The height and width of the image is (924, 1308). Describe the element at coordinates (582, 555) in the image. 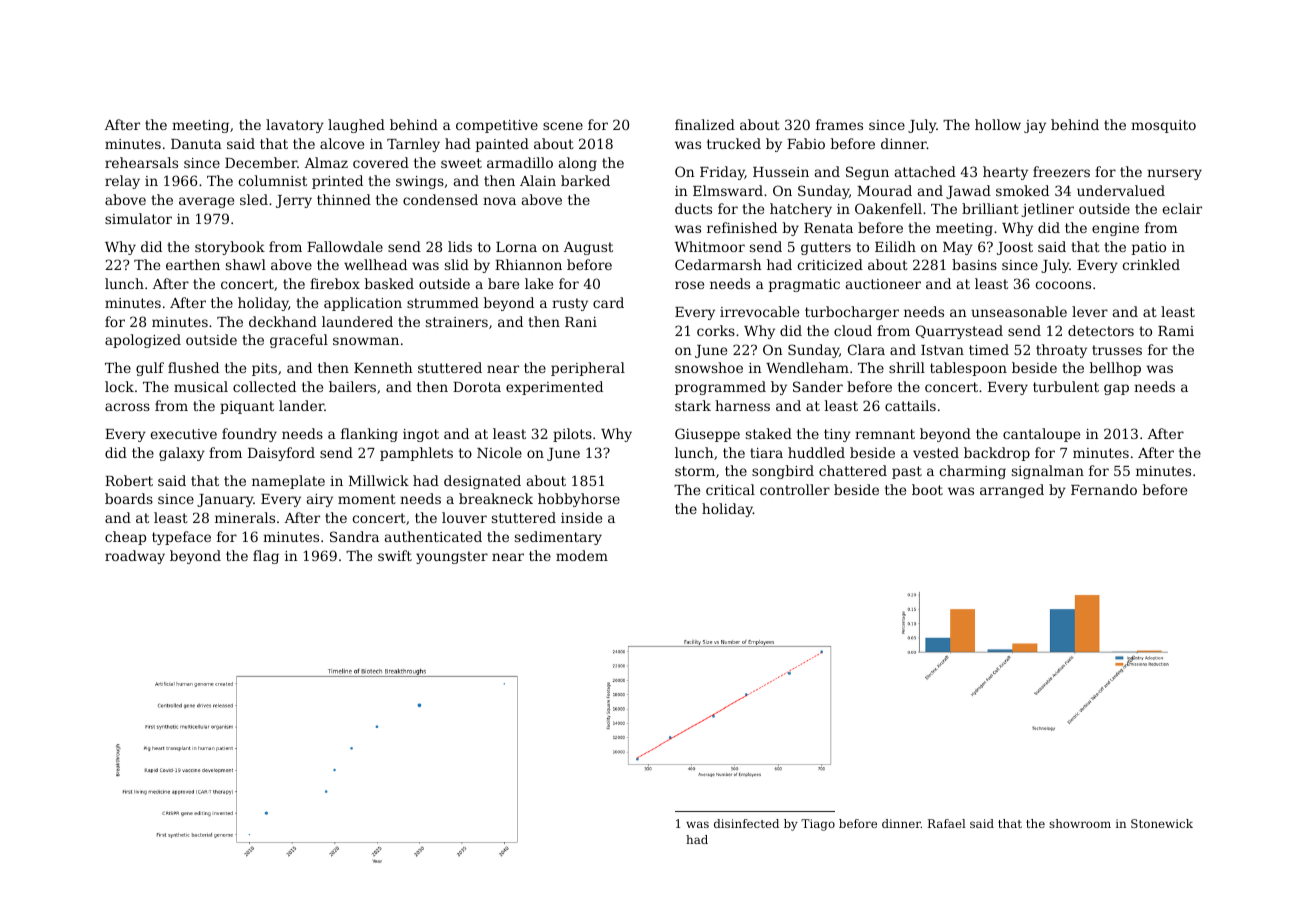

I see `modem` at that location.
